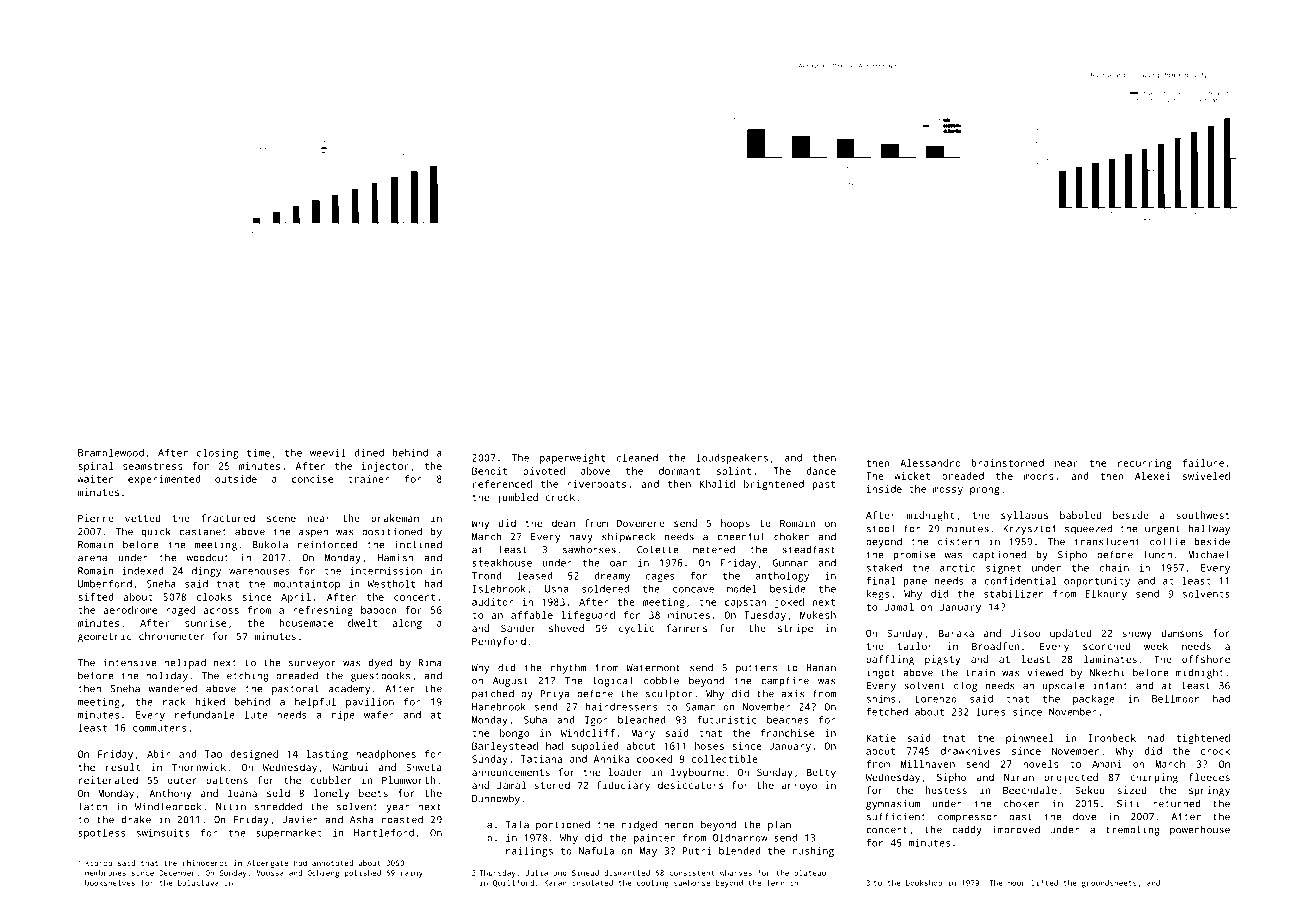 Image resolution: width=1308 pixels, height=924 pixels. Describe the element at coordinates (105, 873) in the screenshot. I see `membranes` at that location.
